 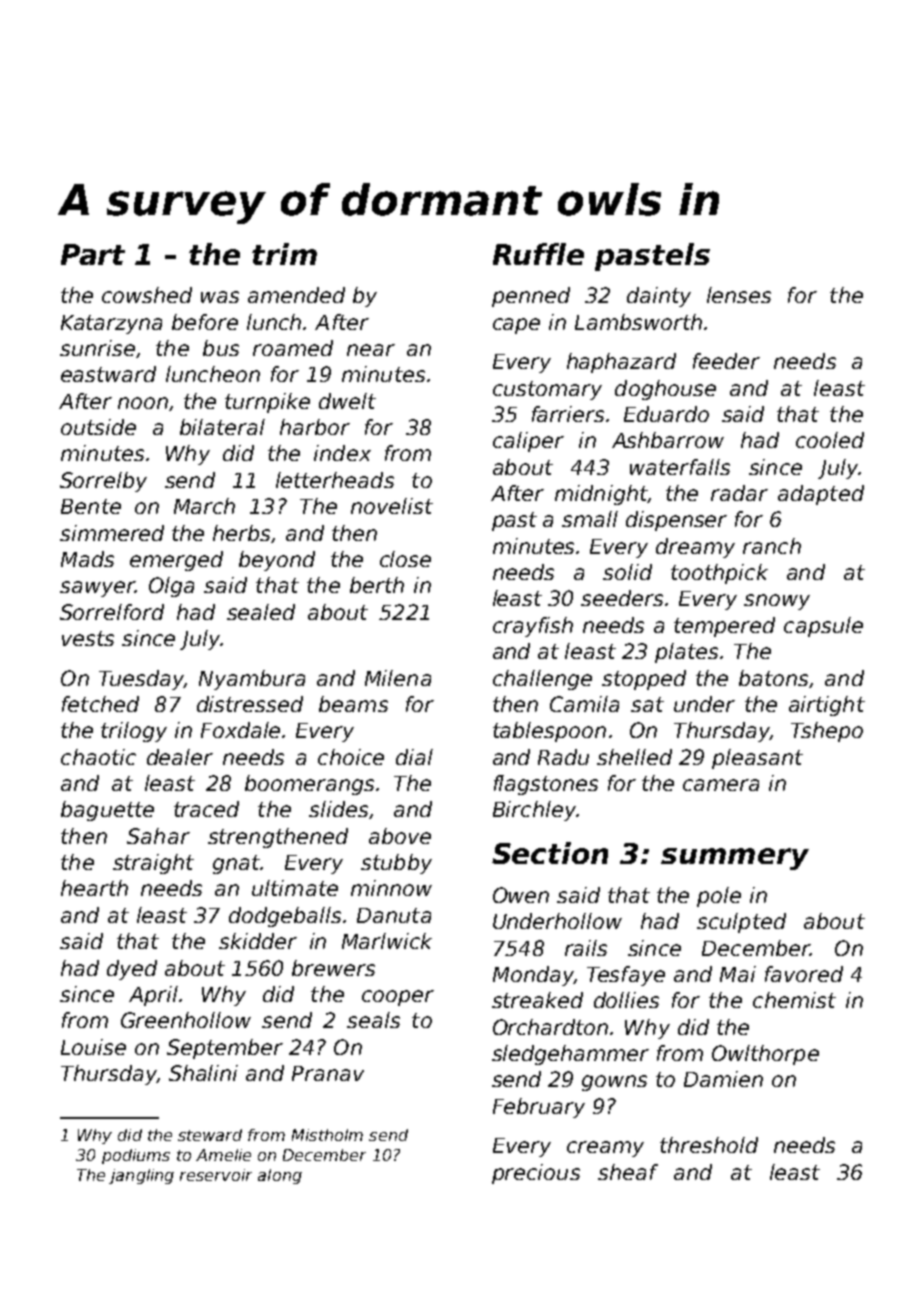 What do you see at coordinates (328, 1073) in the screenshot?
I see `Pranav` at bounding box center [328, 1073].
